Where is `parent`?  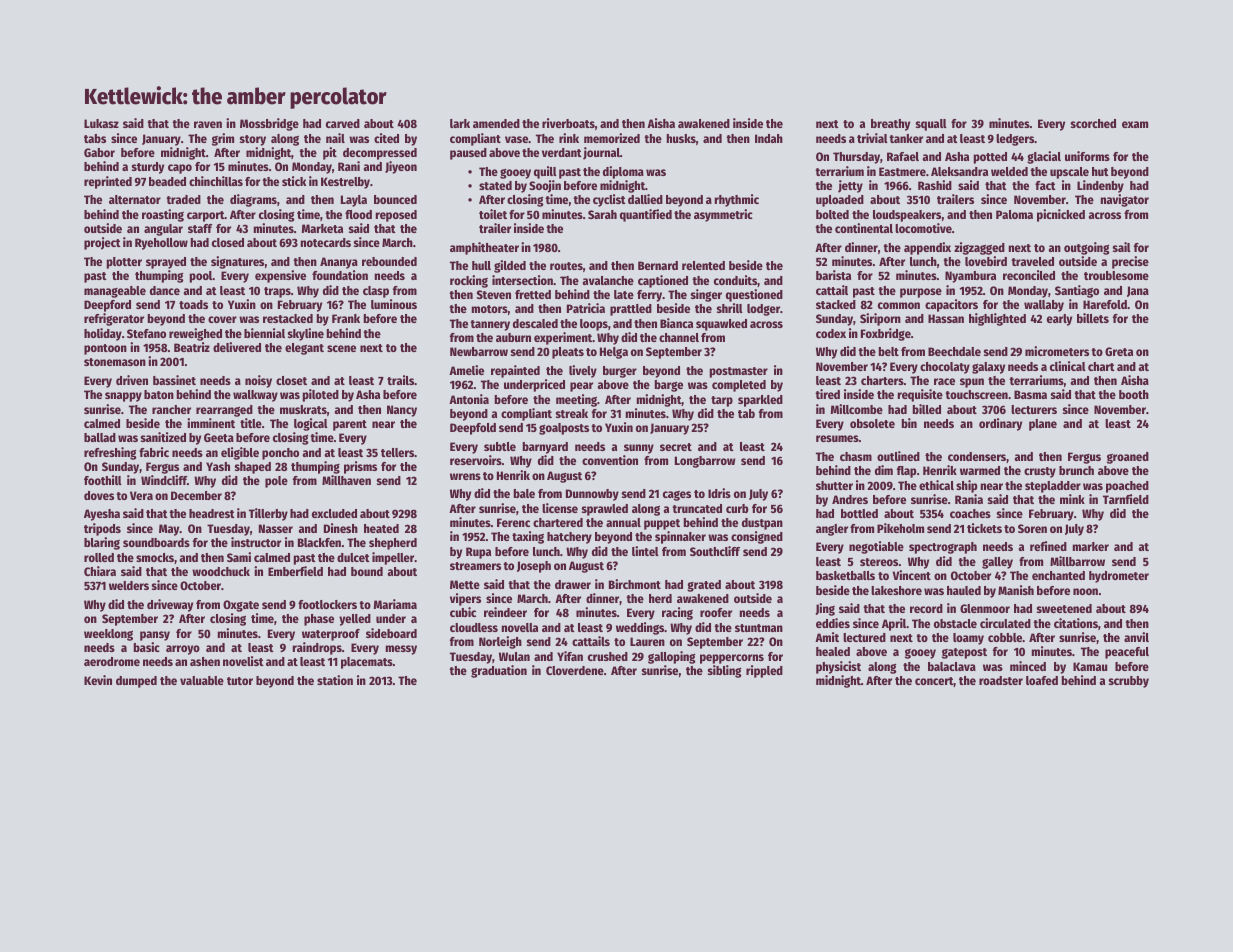 parent is located at coordinates (350, 425).
